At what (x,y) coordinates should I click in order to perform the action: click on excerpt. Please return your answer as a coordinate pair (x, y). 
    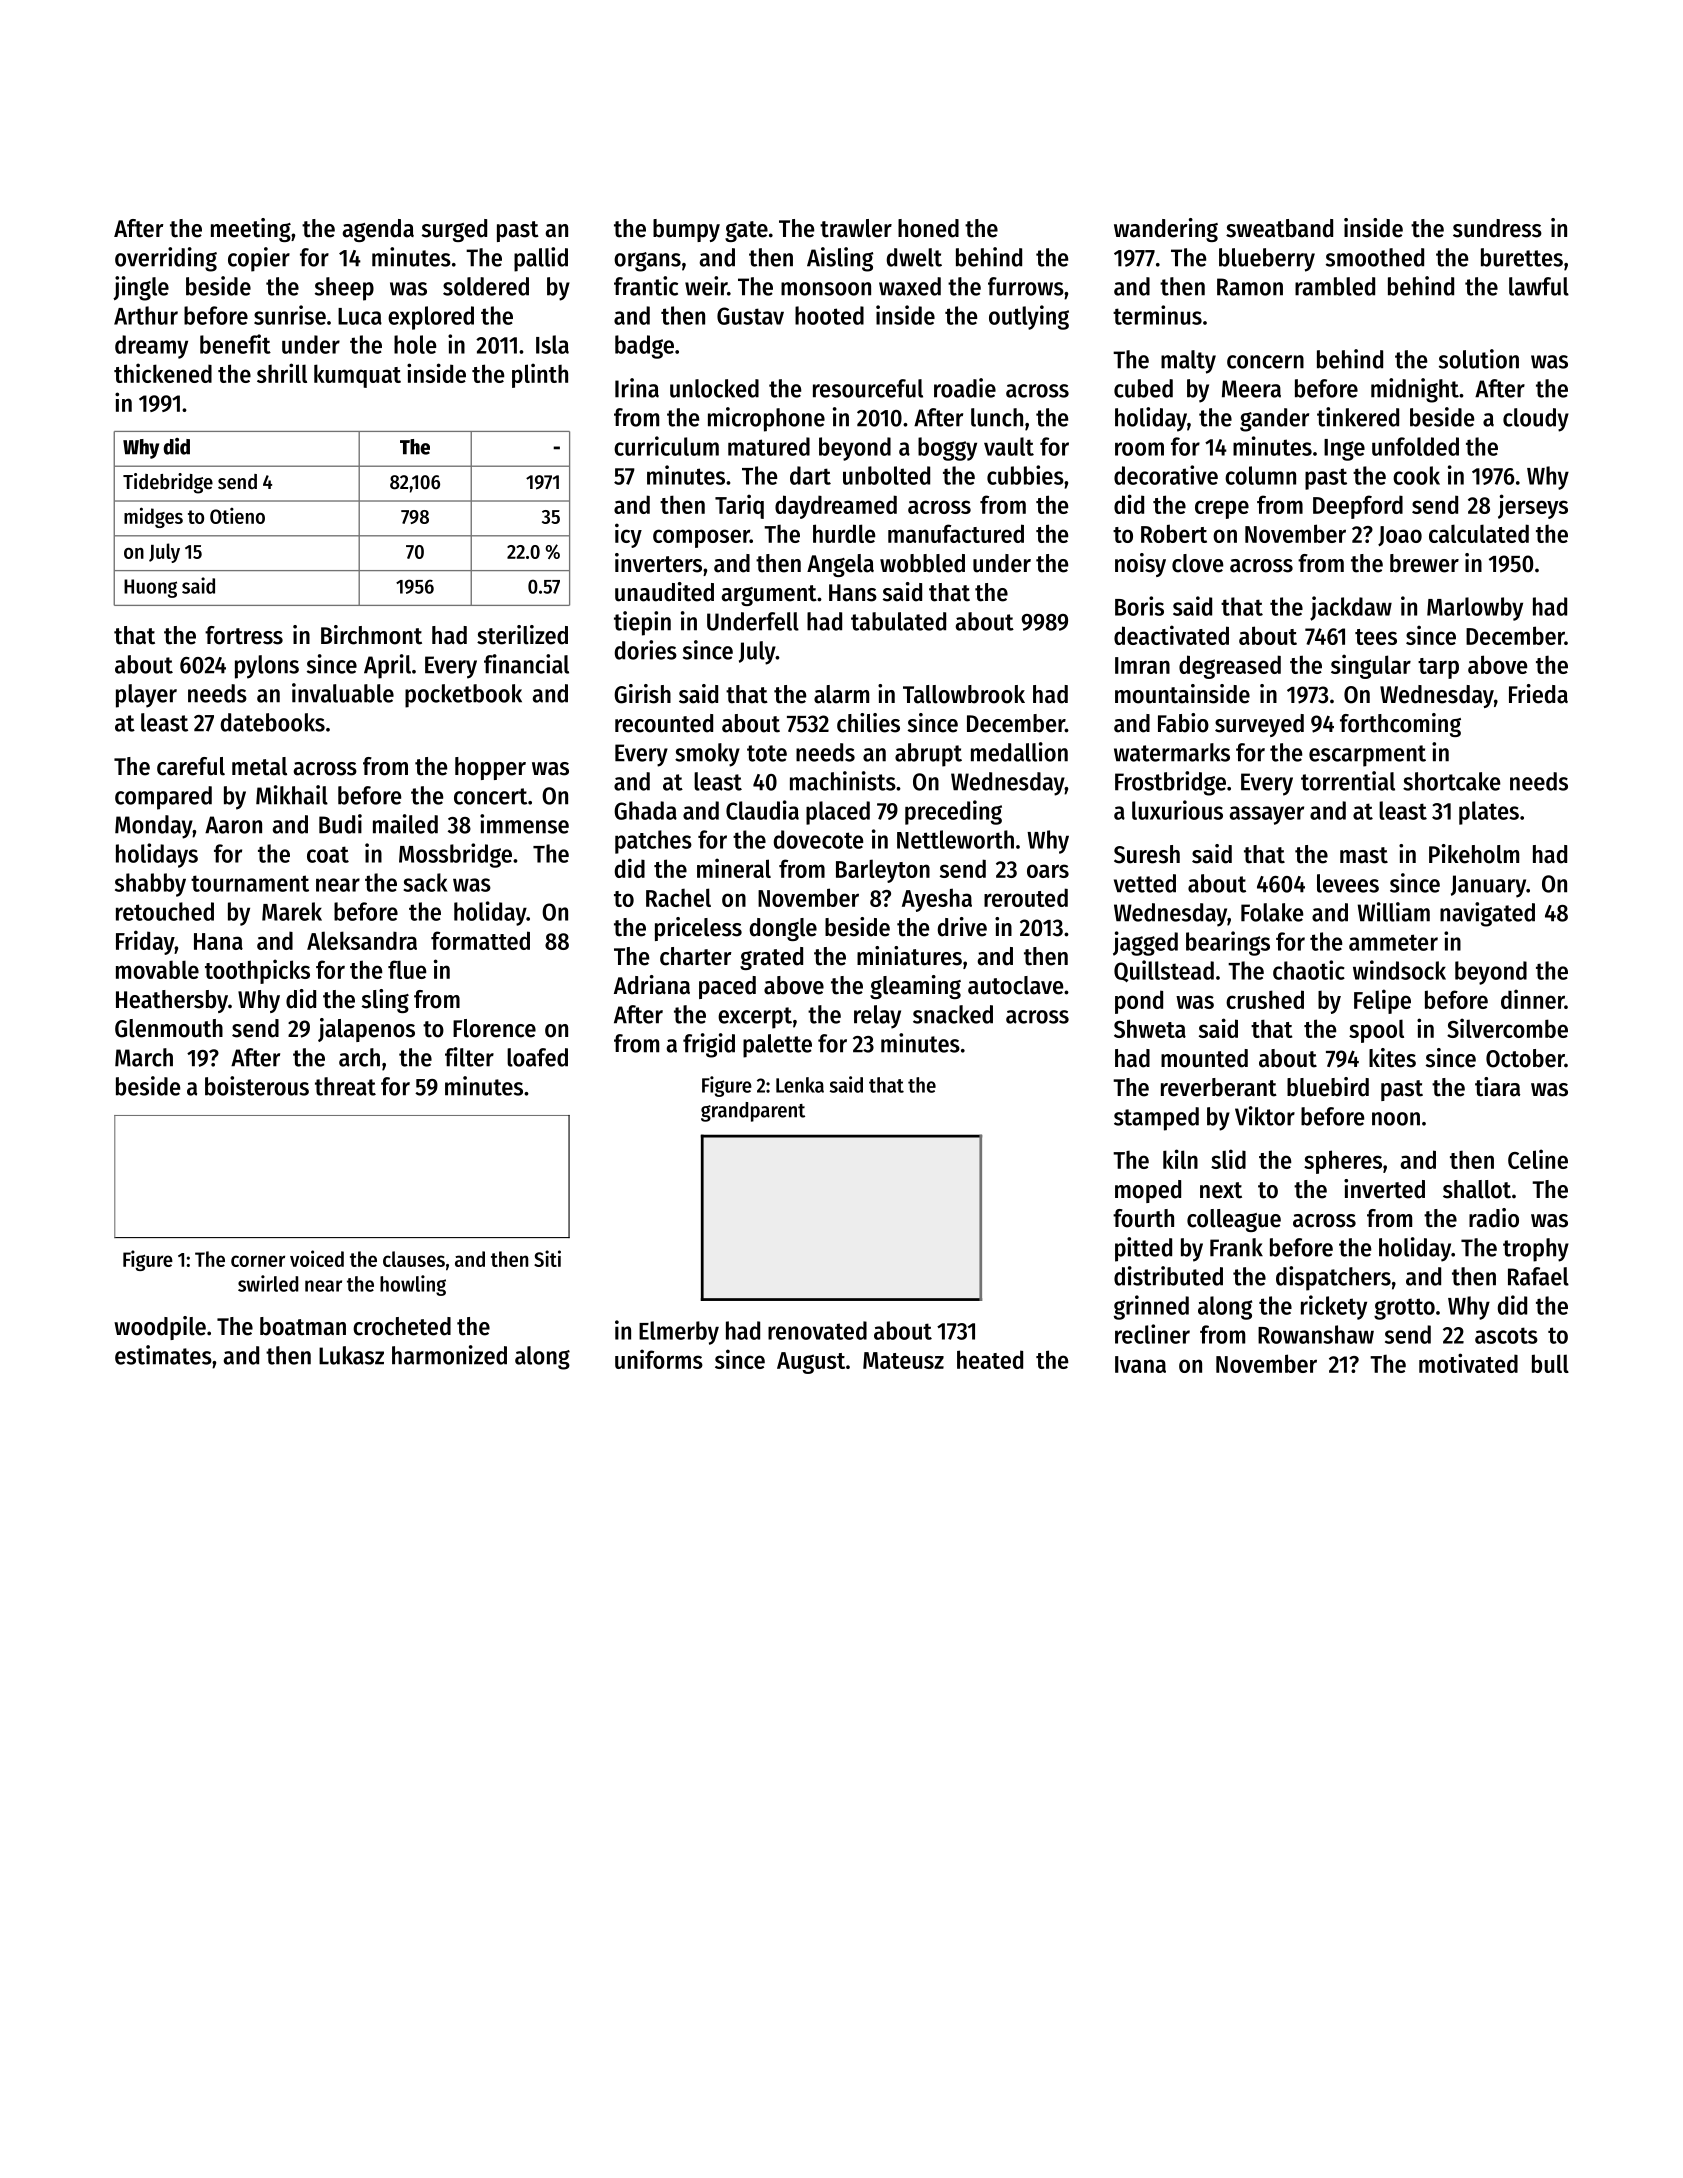
    Looking at the image, I should click on (755, 1018).
